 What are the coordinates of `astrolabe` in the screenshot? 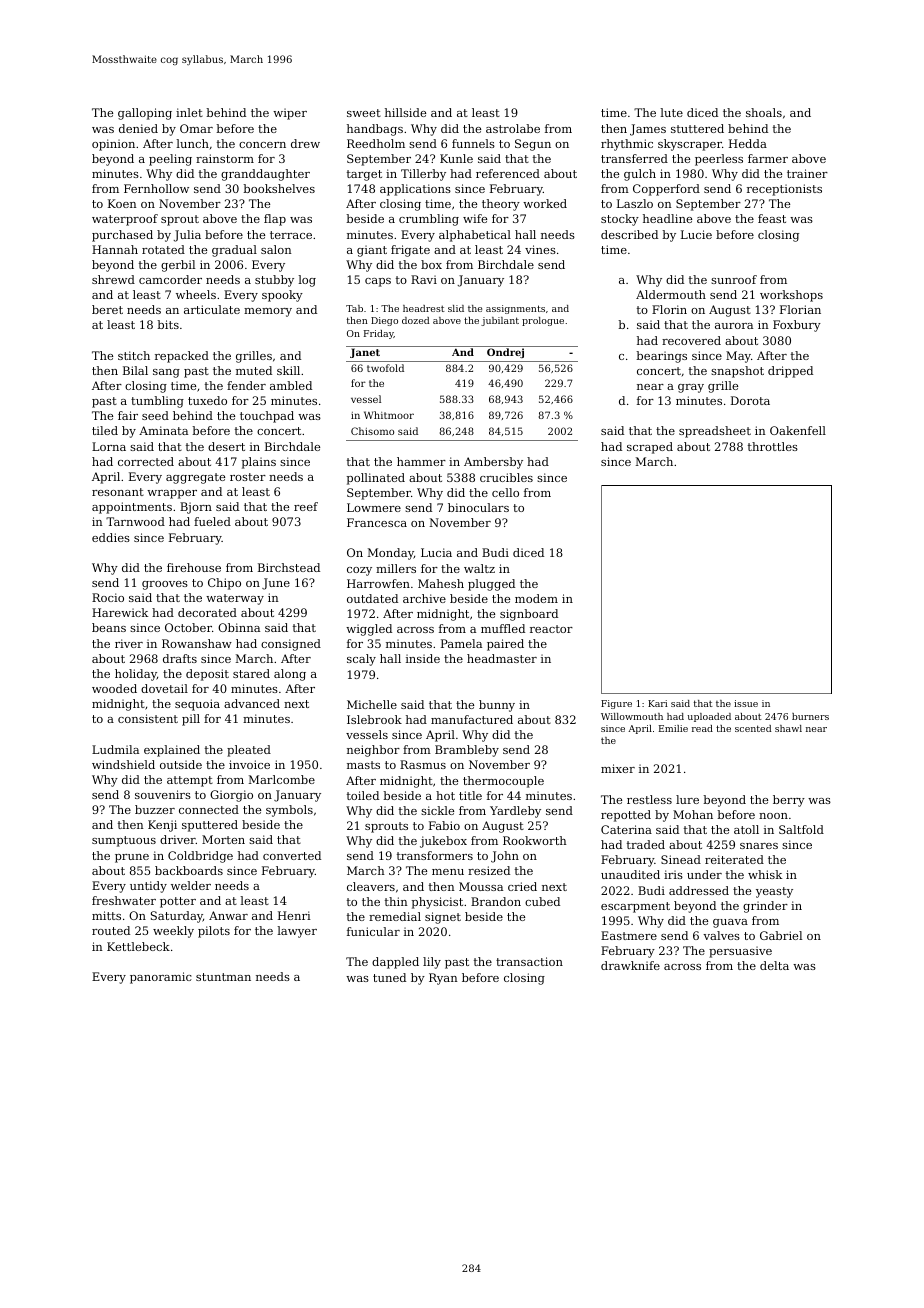 It's located at (513, 128).
